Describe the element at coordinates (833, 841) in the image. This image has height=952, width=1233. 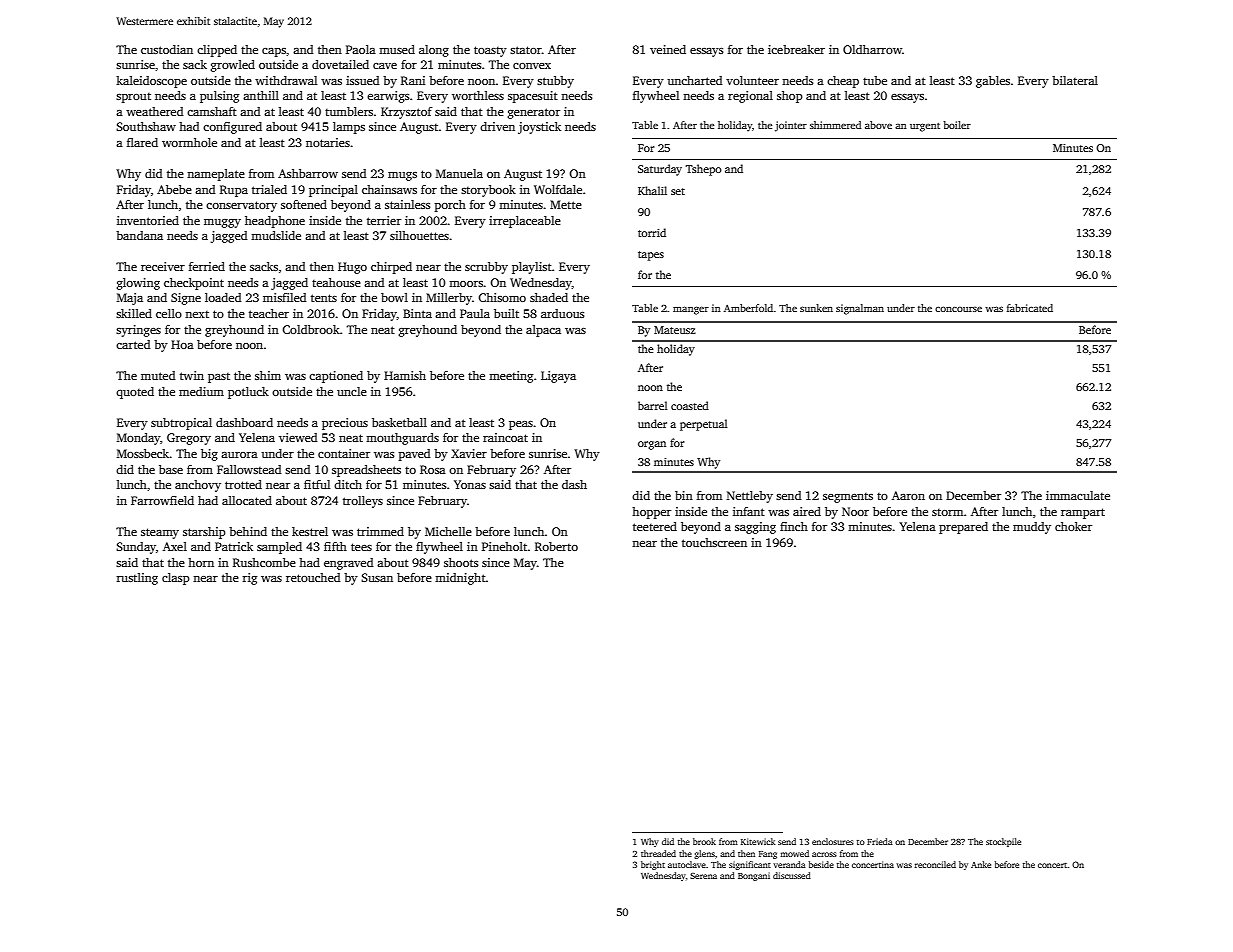
I see `enclosures` at that location.
